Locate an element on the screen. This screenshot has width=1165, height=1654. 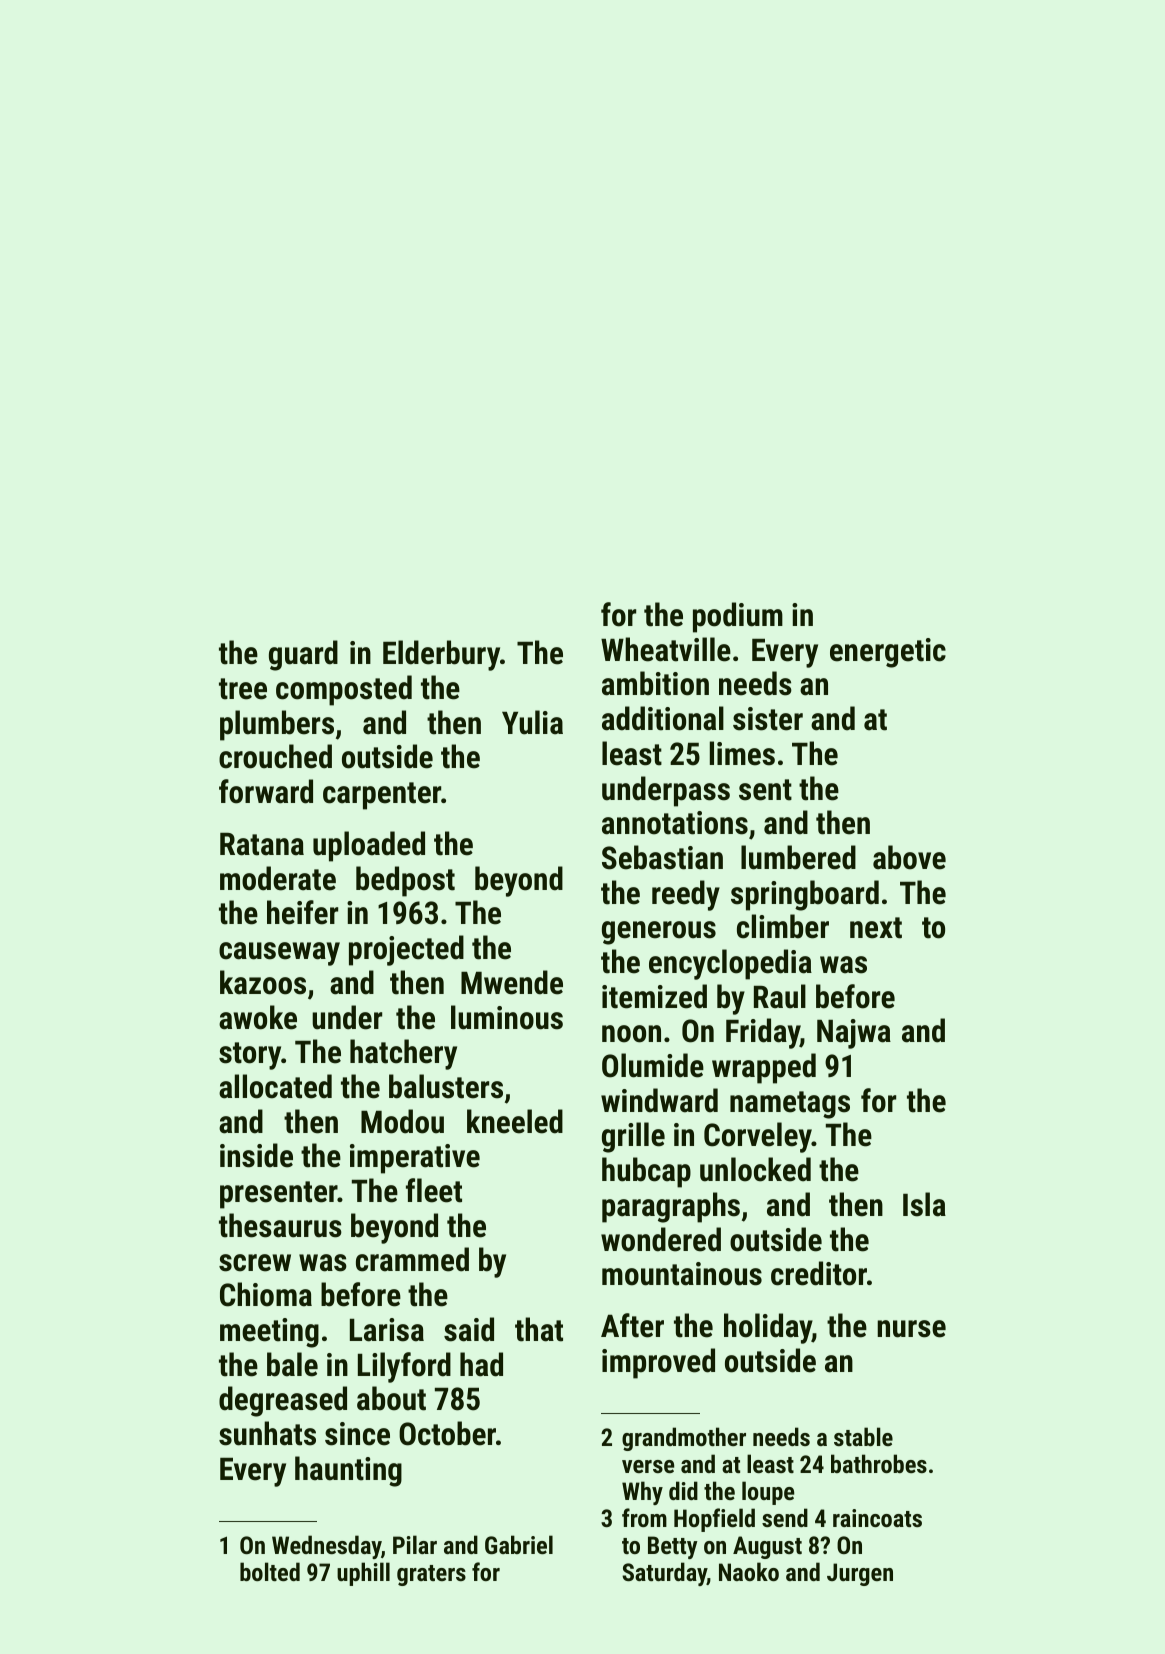
energetic is located at coordinates (888, 653).
